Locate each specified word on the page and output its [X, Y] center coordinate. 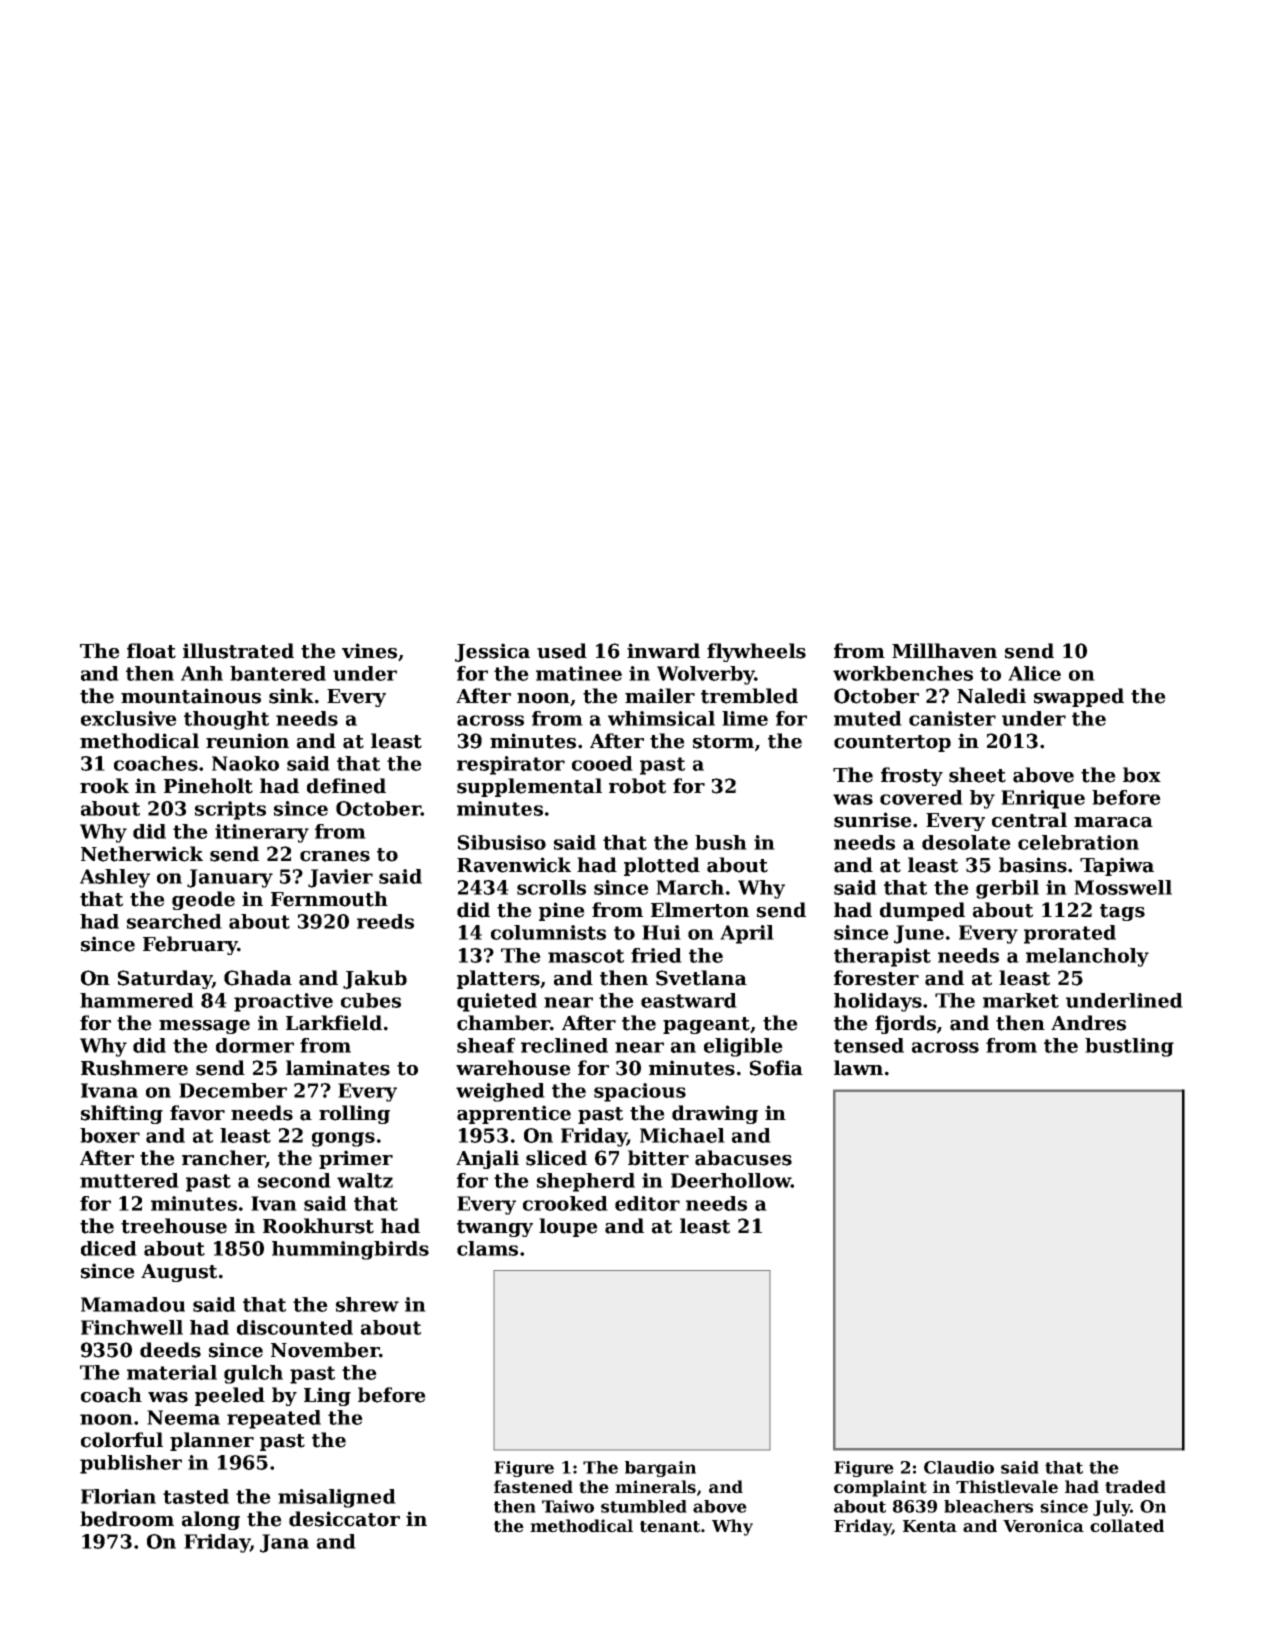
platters [498, 979]
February [190, 945]
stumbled [644, 1506]
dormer [255, 1045]
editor [647, 1203]
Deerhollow [731, 1180]
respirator [511, 765]
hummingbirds [350, 1250]
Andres [1088, 1023]
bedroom [127, 1519]
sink [291, 696]
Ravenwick [514, 865]
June [919, 934]
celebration [1078, 842]
